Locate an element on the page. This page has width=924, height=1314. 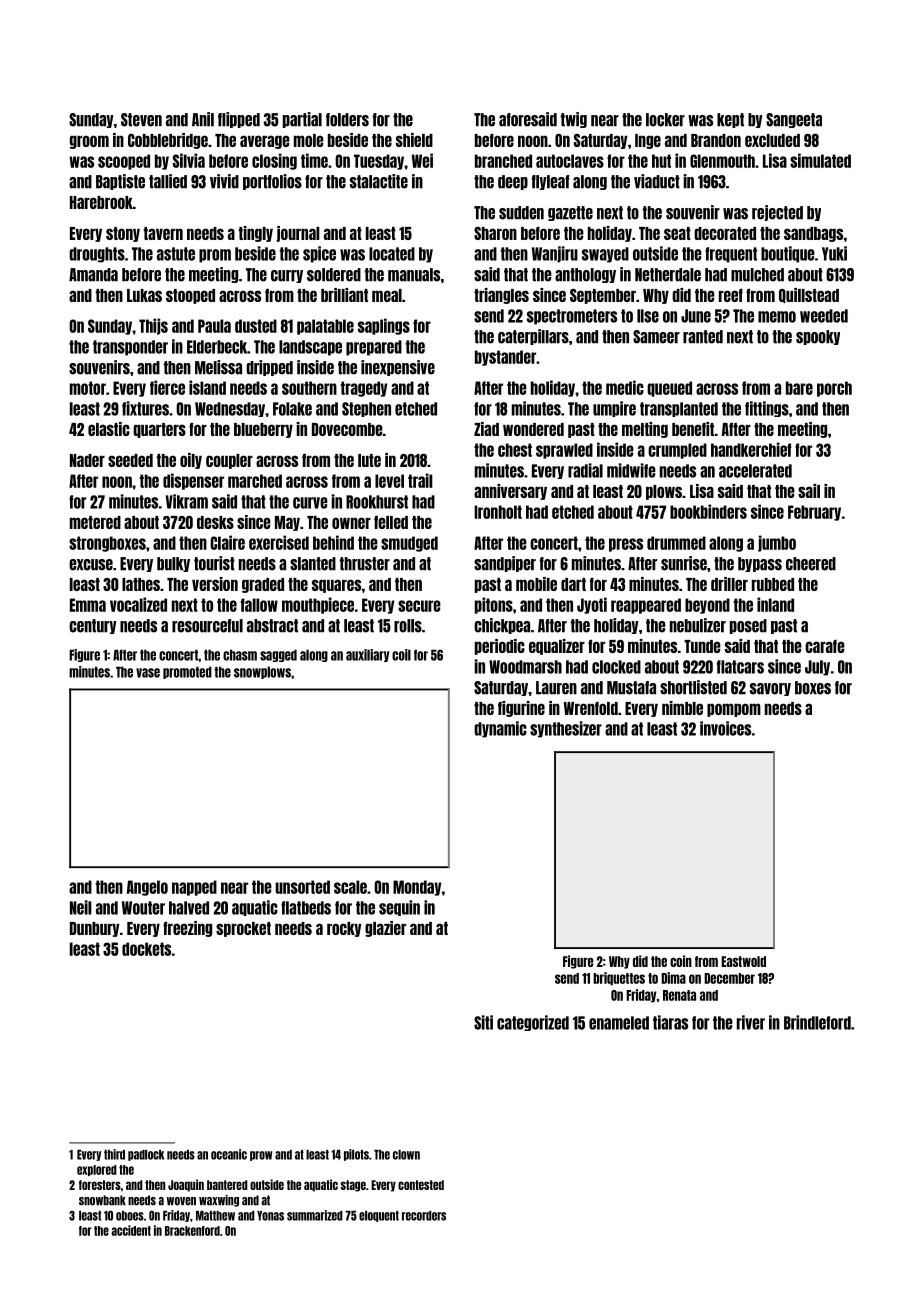
rocky is located at coordinates (344, 929).
